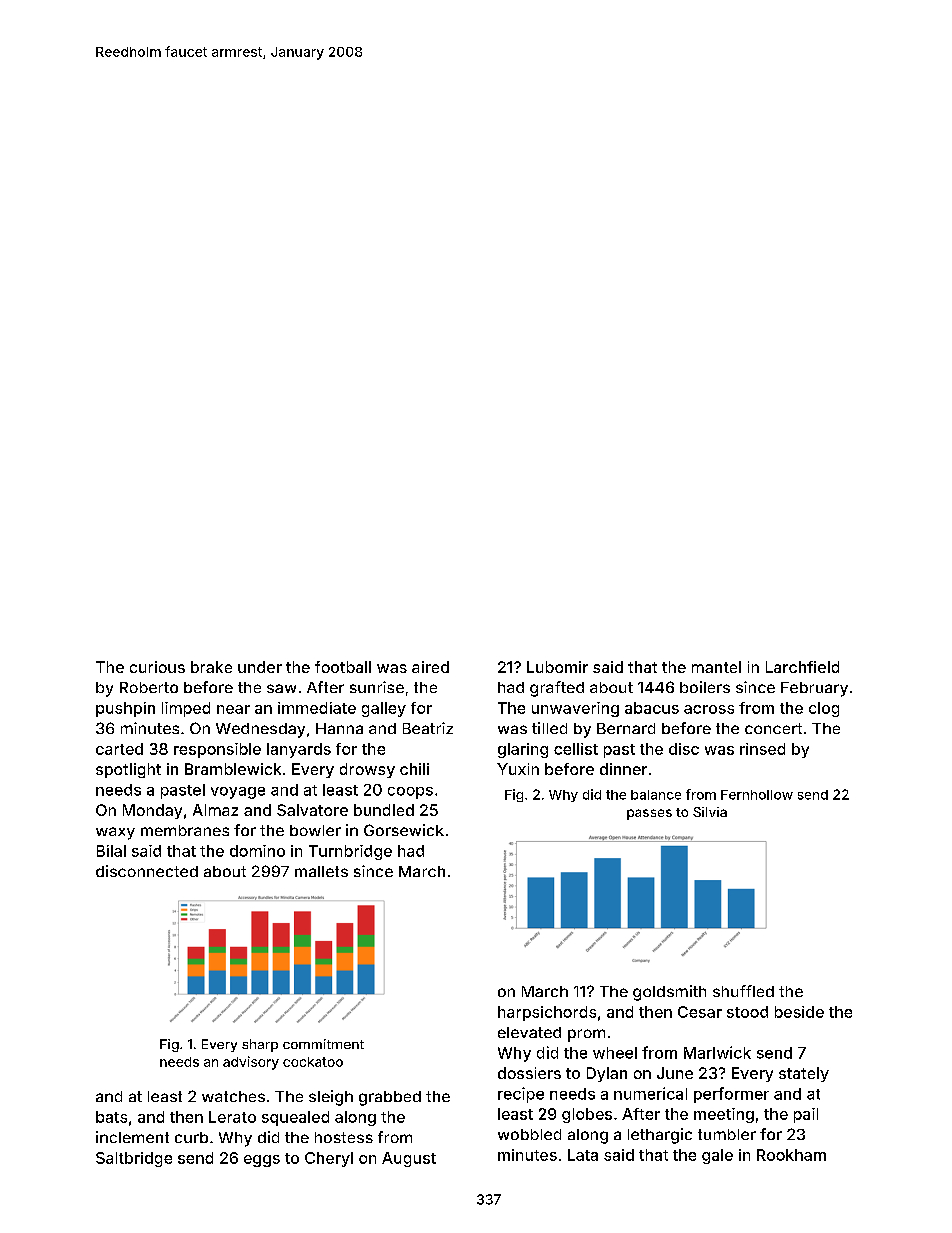 This screenshot has height=1233, width=952. What do you see at coordinates (111, 1117) in the screenshot?
I see `bats` at bounding box center [111, 1117].
